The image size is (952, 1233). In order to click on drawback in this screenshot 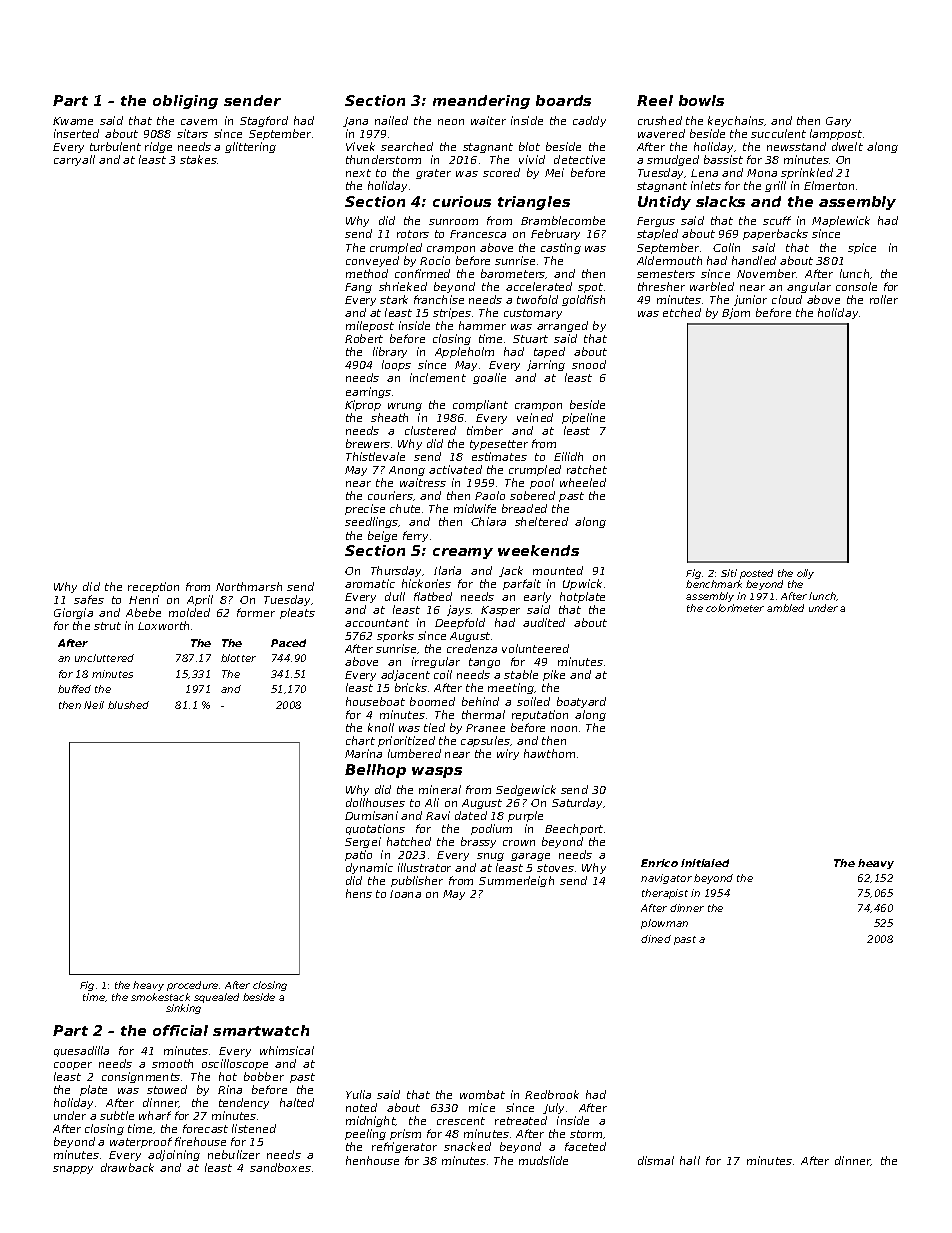, I will do `click(127, 1167)`.
